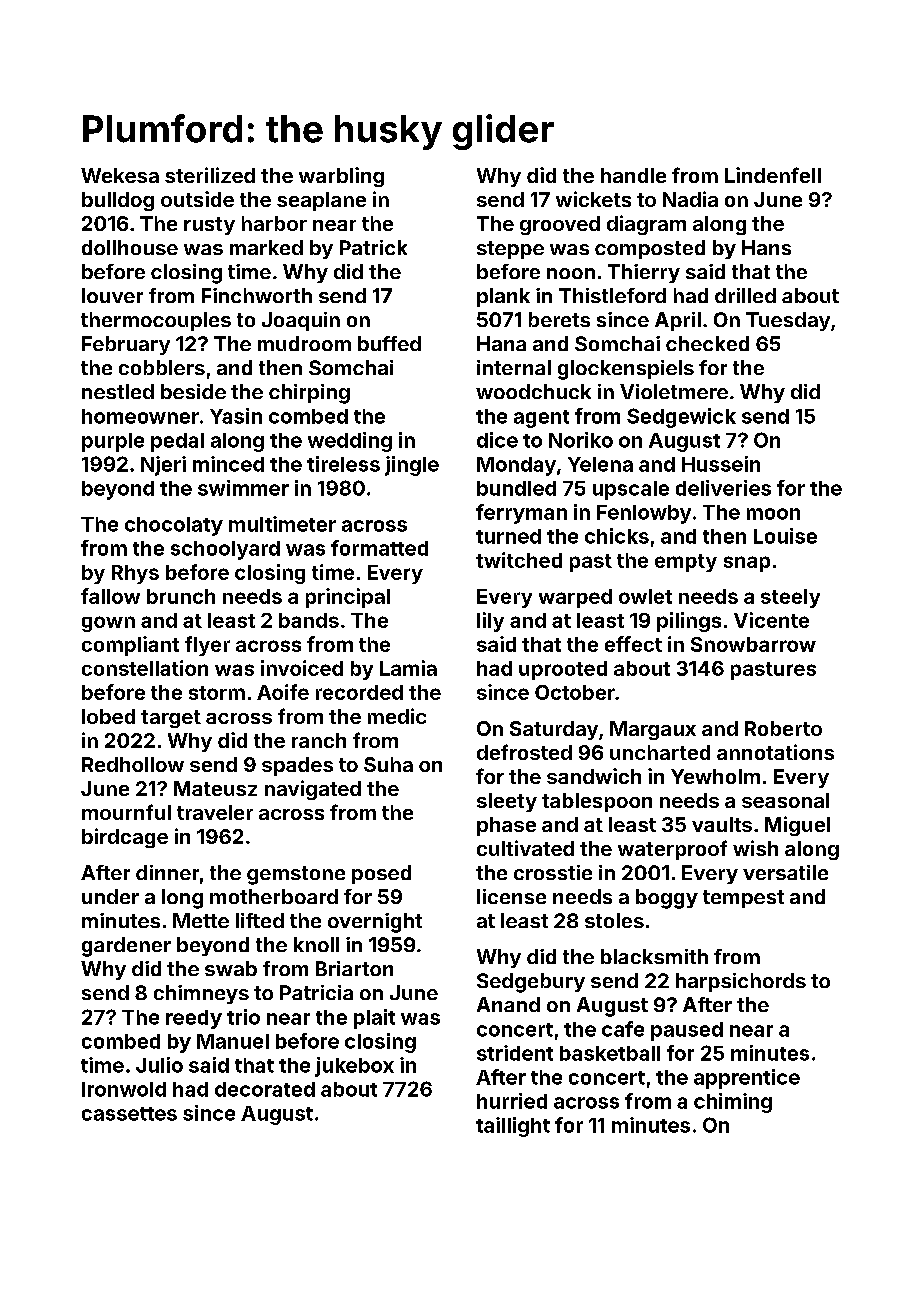  I want to click on gown, so click(108, 624).
